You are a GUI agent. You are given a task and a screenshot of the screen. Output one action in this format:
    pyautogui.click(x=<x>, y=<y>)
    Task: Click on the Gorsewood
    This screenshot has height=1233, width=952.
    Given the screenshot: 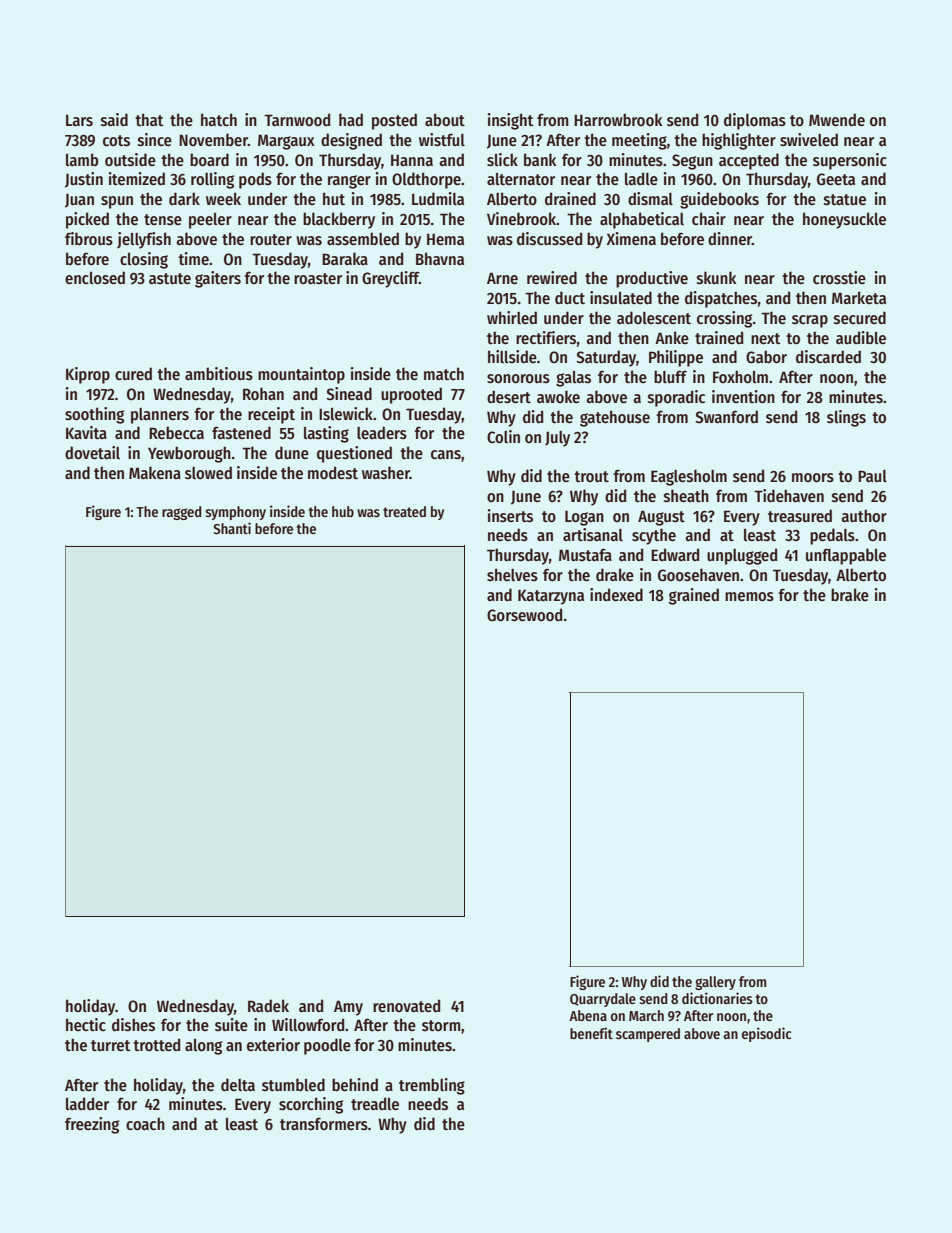 What is the action you would take?
    pyautogui.click(x=524, y=615)
